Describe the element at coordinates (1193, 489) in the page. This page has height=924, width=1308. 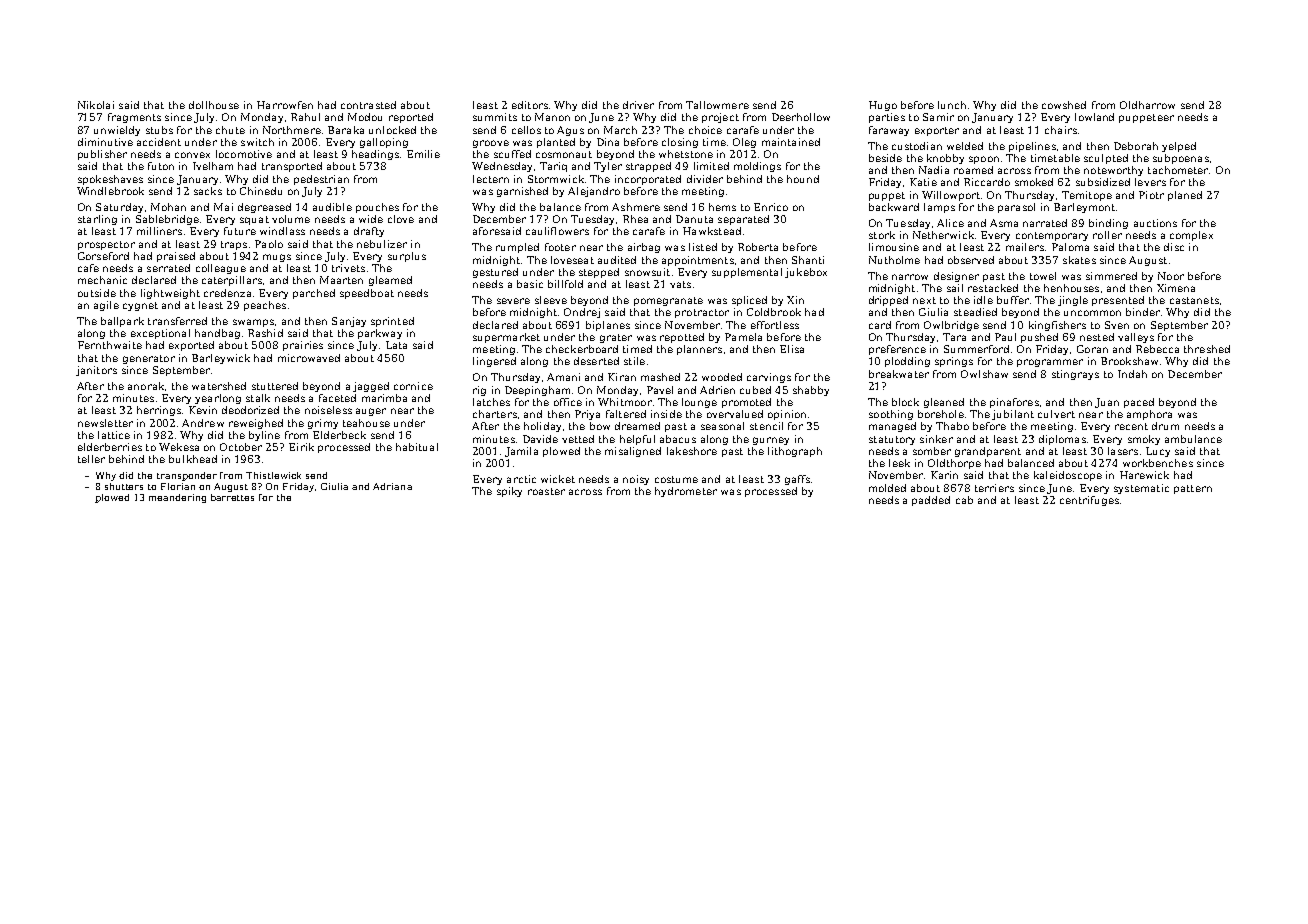
I see `pattern` at that location.
